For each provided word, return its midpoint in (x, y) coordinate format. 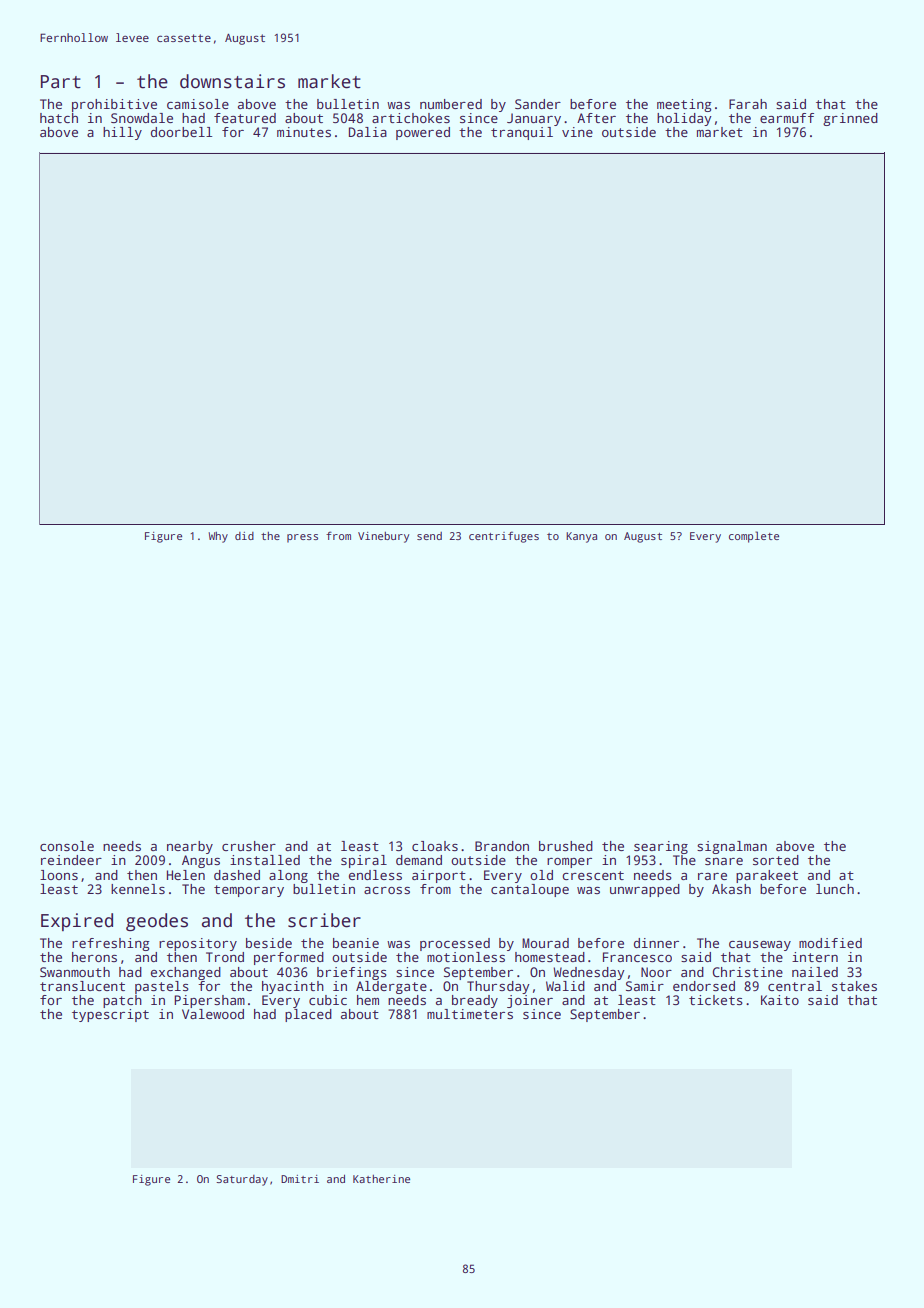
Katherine (381, 1179)
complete (754, 537)
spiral (364, 861)
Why (218, 537)
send (429, 536)
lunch (835, 889)
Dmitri (300, 1179)
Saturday (242, 1180)
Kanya (581, 537)
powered (423, 133)
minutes (304, 132)
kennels (138, 889)
